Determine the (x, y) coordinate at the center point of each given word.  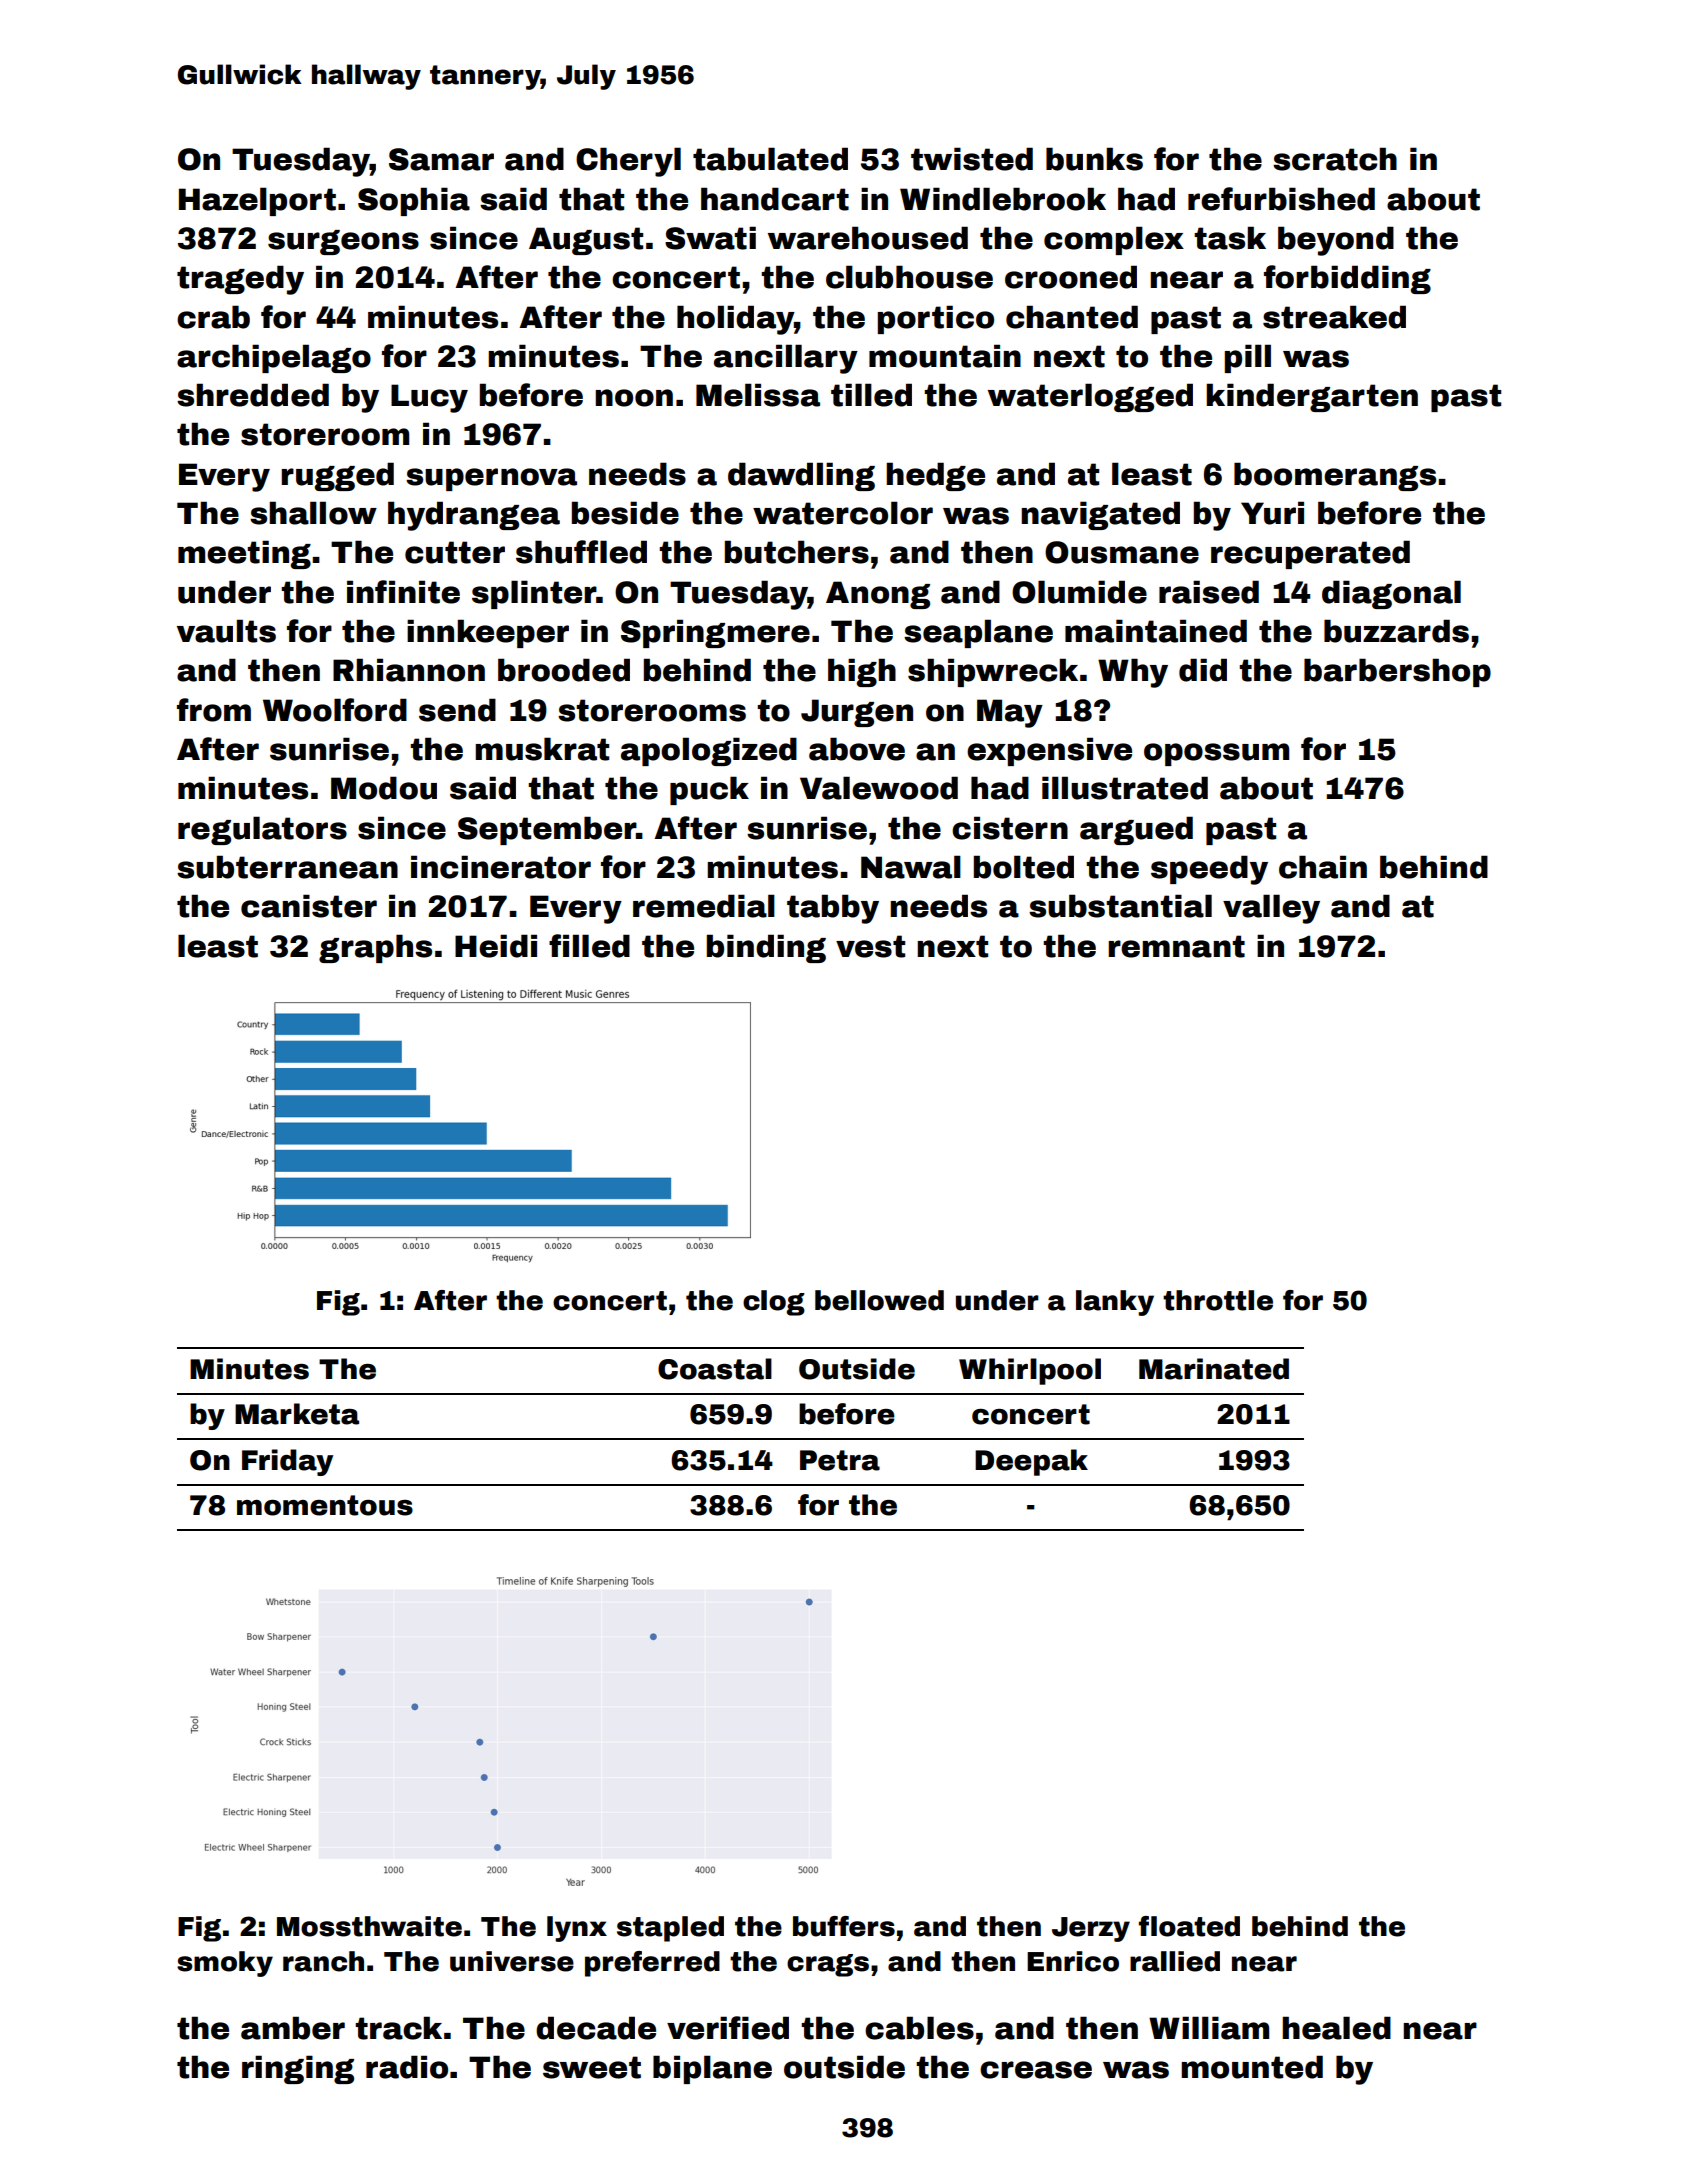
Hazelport (257, 201)
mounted (1252, 2067)
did (1203, 670)
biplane (712, 2069)
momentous (325, 1505)
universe (512, 1961)
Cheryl (628, 162)
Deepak (1031, 1462)
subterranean (287, 867)
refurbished (1281, 199)
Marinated (1214, 1369)
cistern (1010, 828)
